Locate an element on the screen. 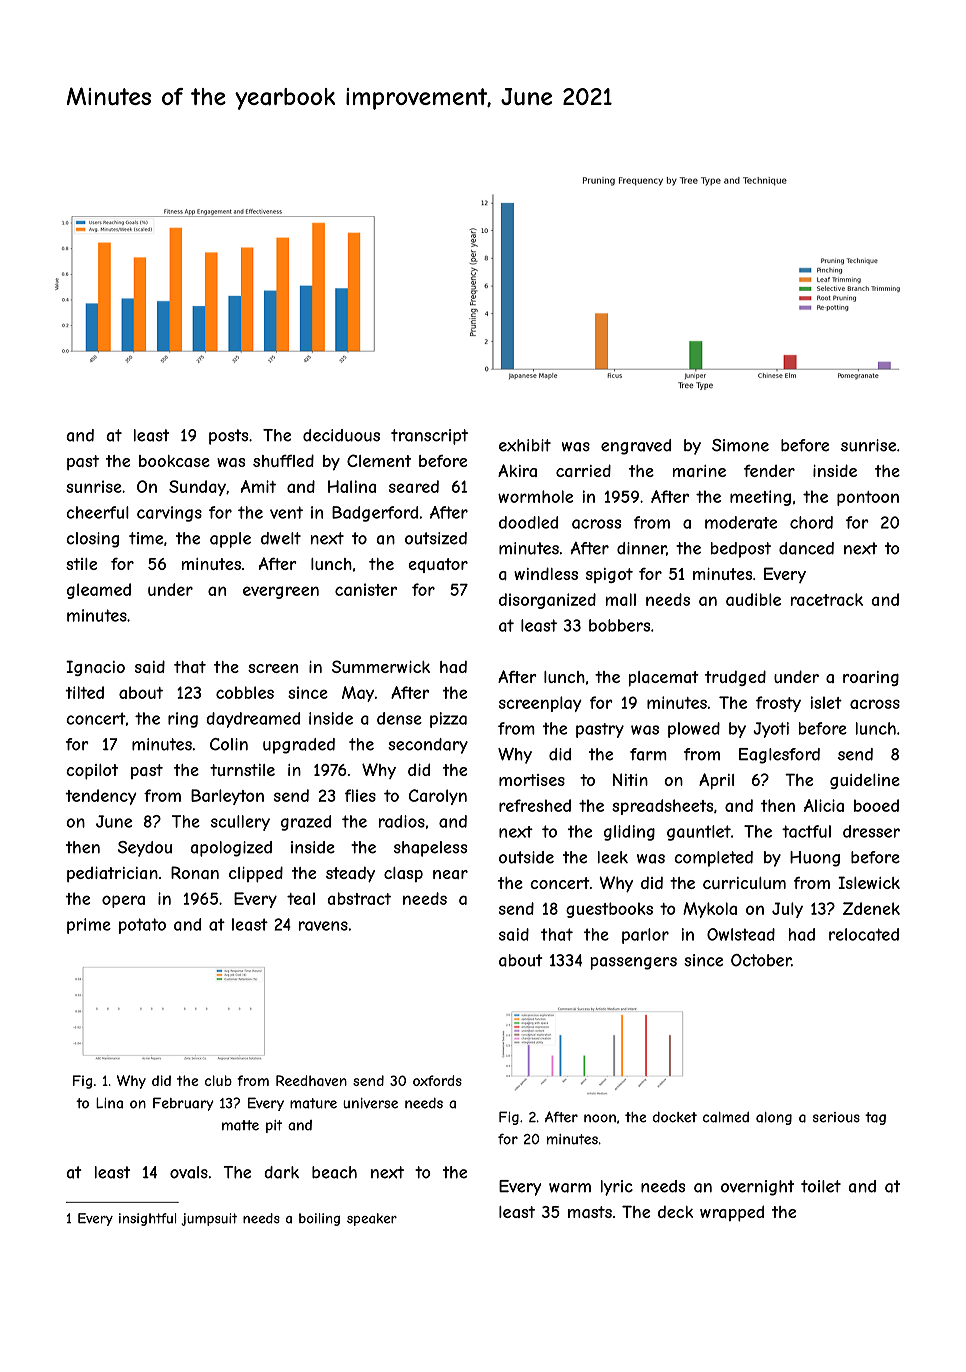 This screenshot has height=1372, width=966. islet is located at coordinates (826, 702).
